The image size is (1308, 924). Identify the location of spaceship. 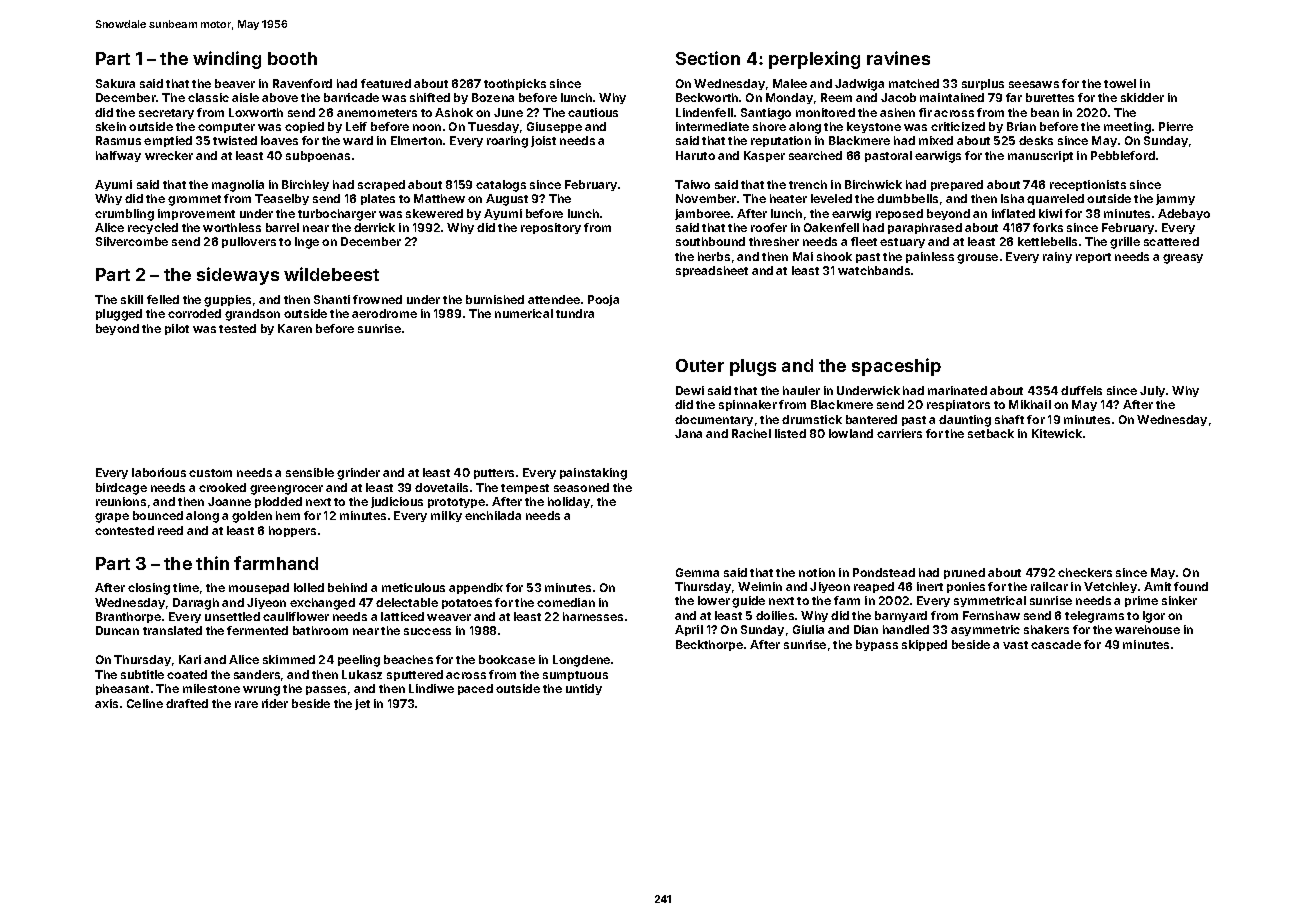
(896, 367).
